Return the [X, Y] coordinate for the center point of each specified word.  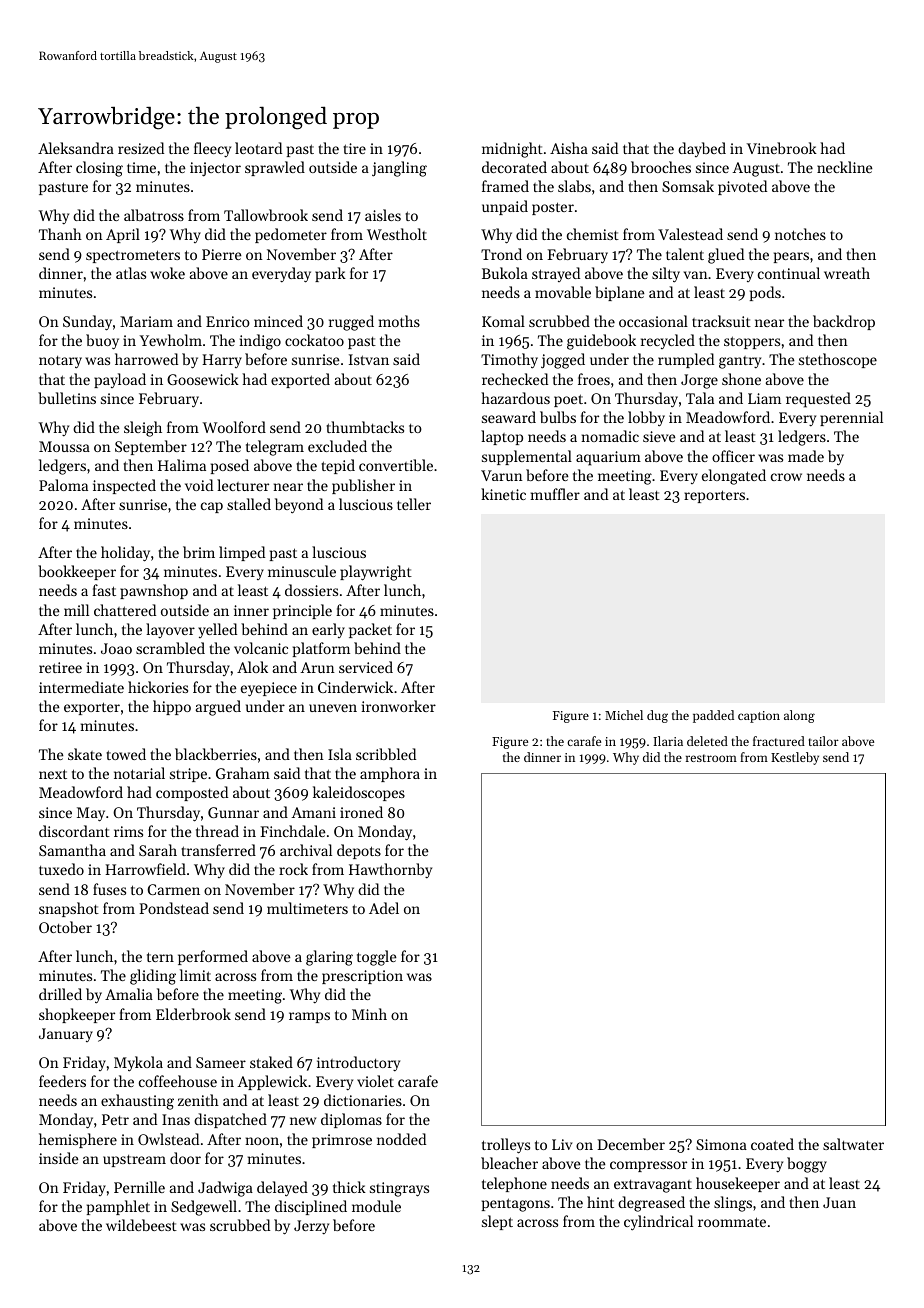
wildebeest [141, 1225]
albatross [154, 215]
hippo [172, 707]
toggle [377, 958]
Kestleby [795, 758]
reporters [714, 496]
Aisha [569, 148]
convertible [396, 465]
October [65, 927]
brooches [661, 167]
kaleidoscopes [359, 793]
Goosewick [203, 379]
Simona [721, 1144]
